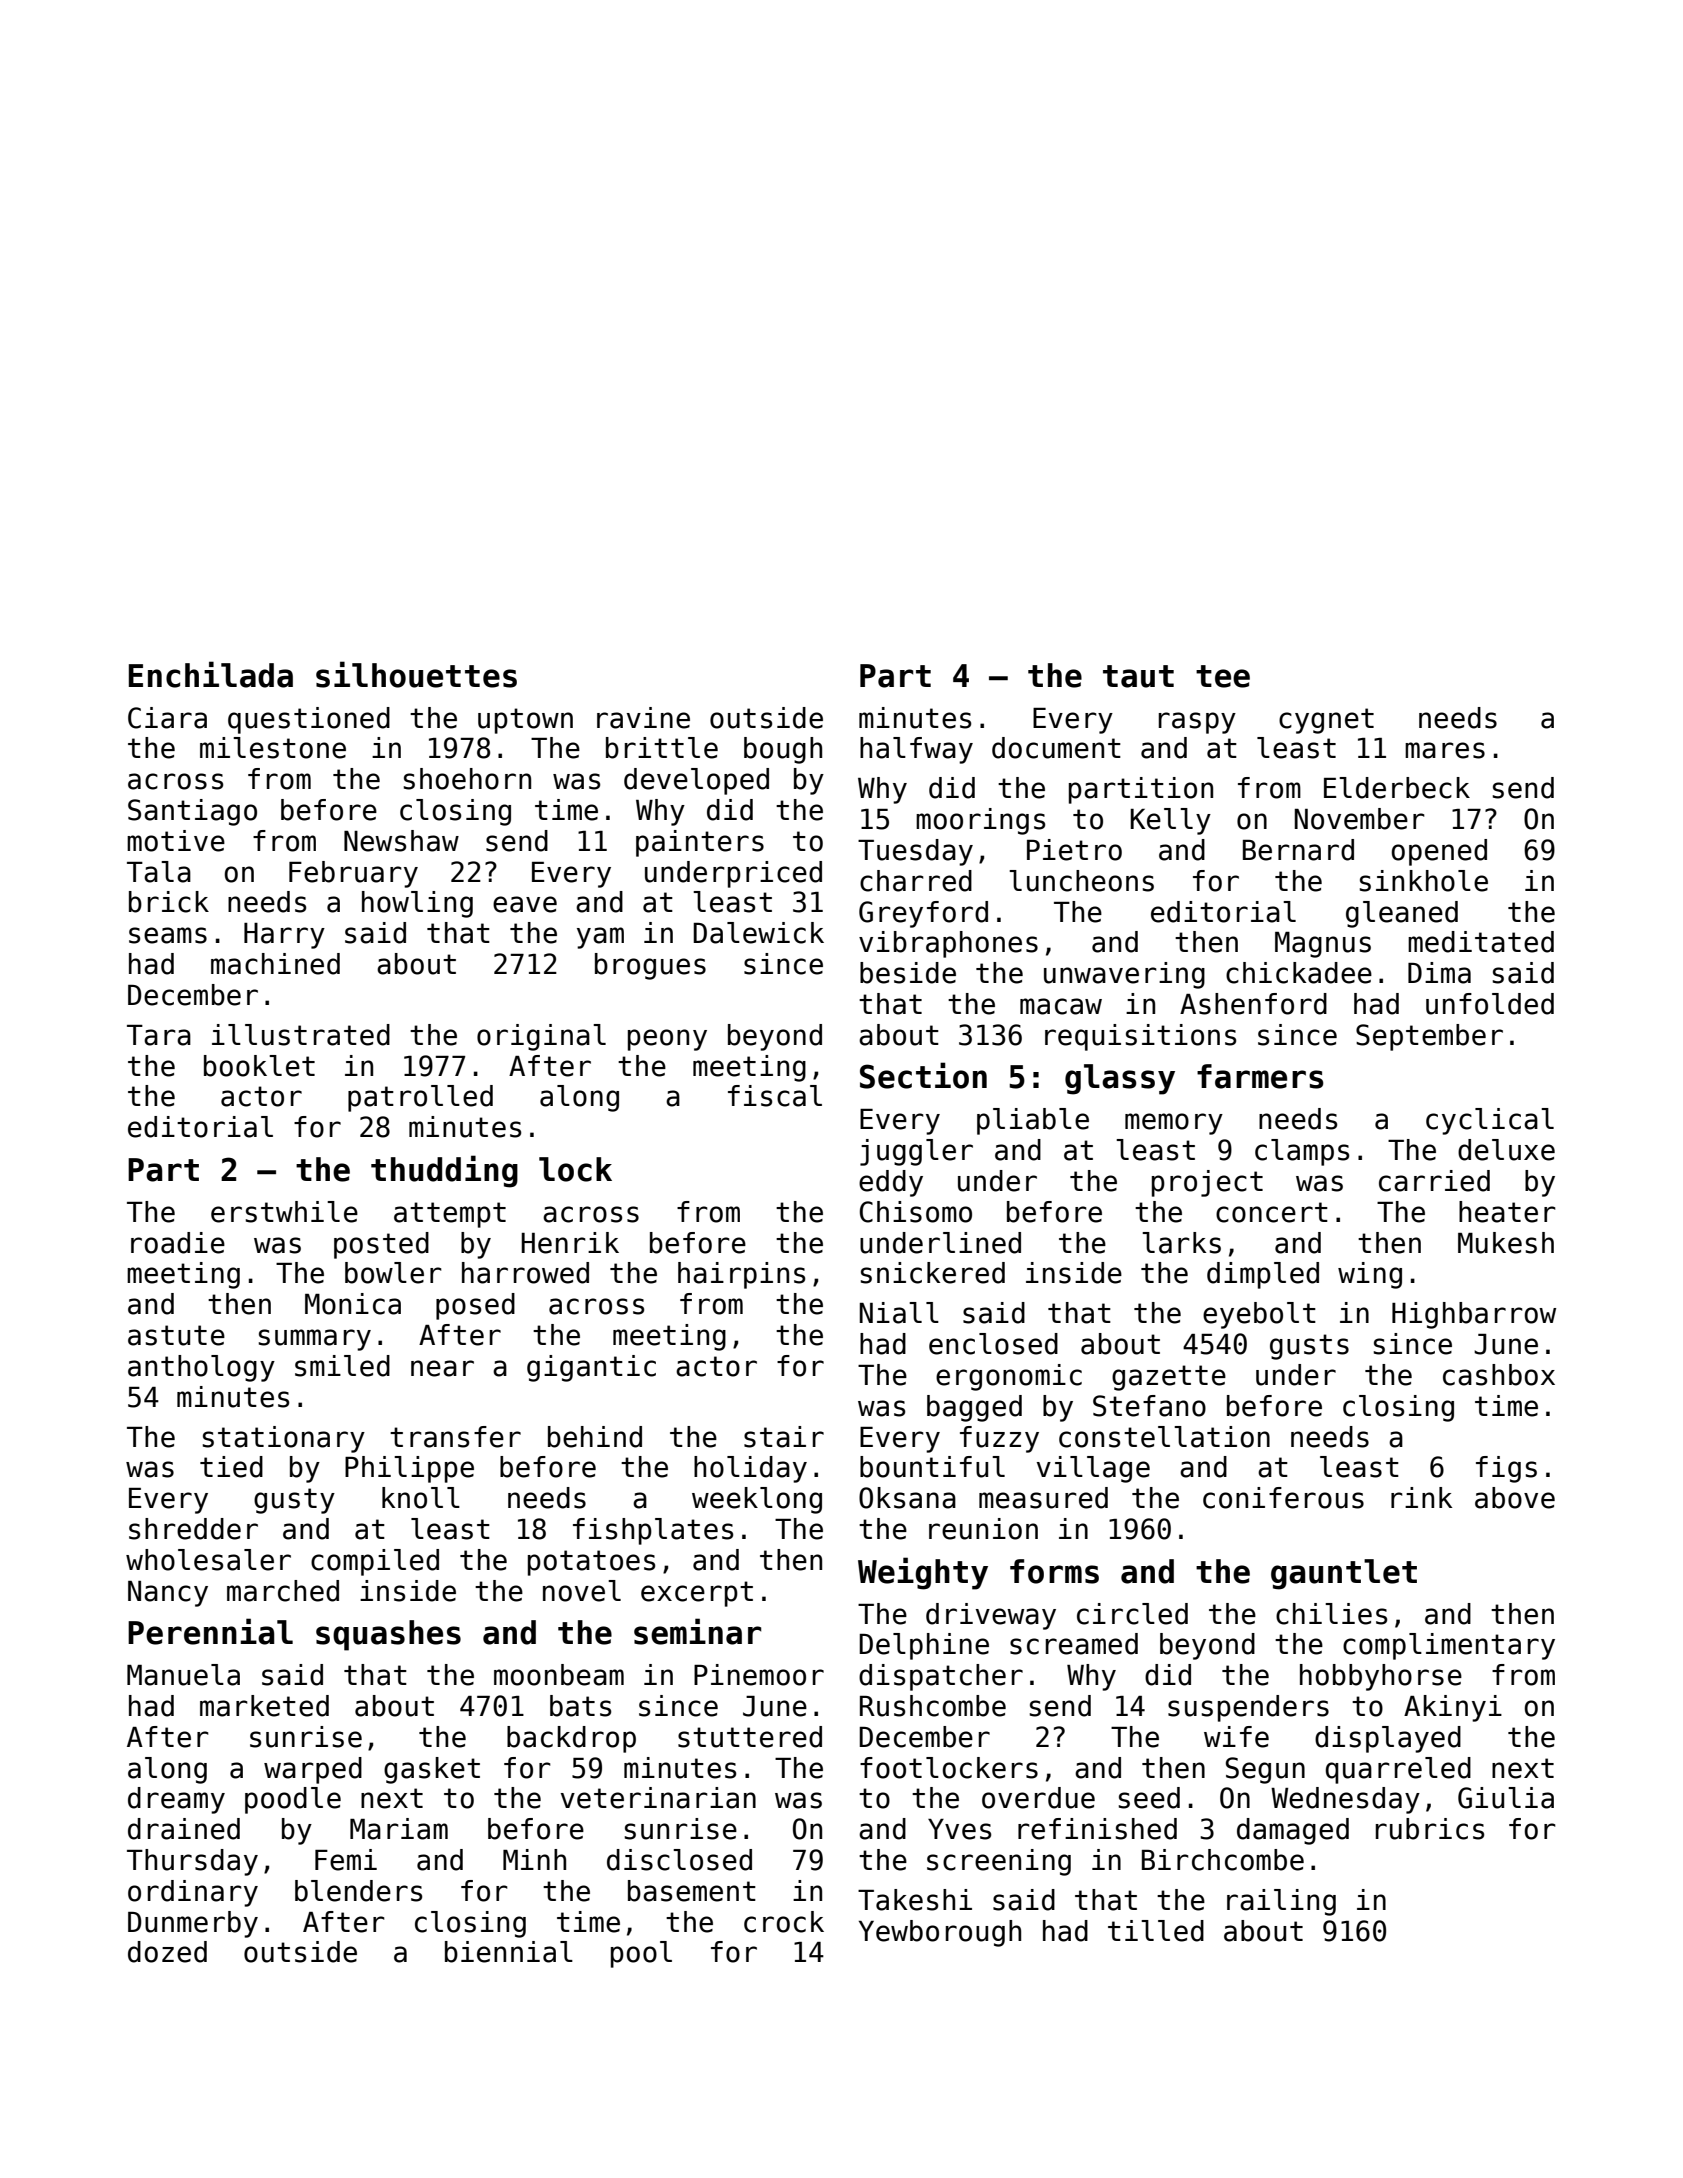 Image resolution: width=1683 pixels, height=2178 pixels. I want to click on Dima, so click(1439, 973).
